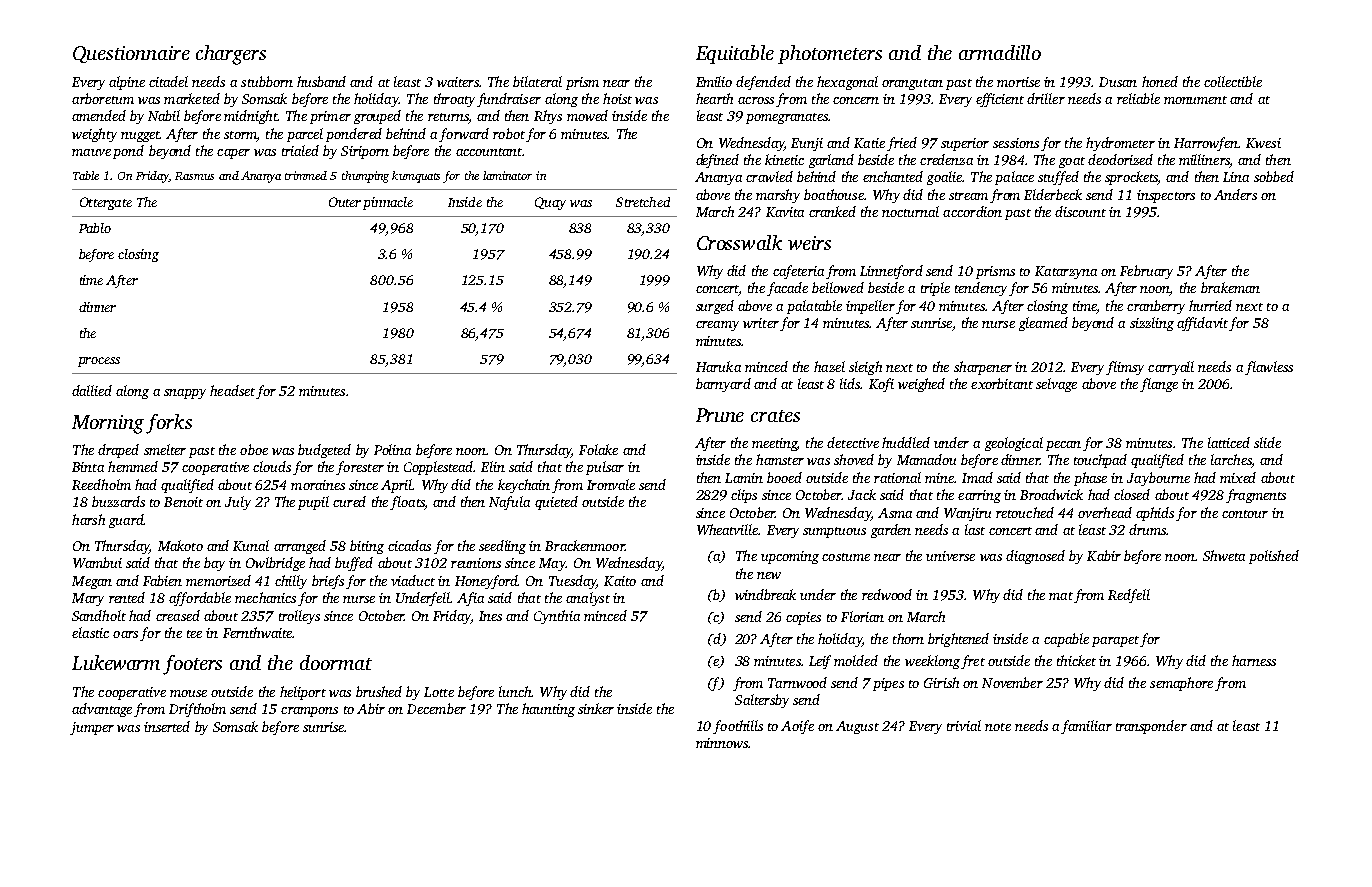  Describe the element at coordinates (722, 743) in the document. I see `minnows` at that location.
